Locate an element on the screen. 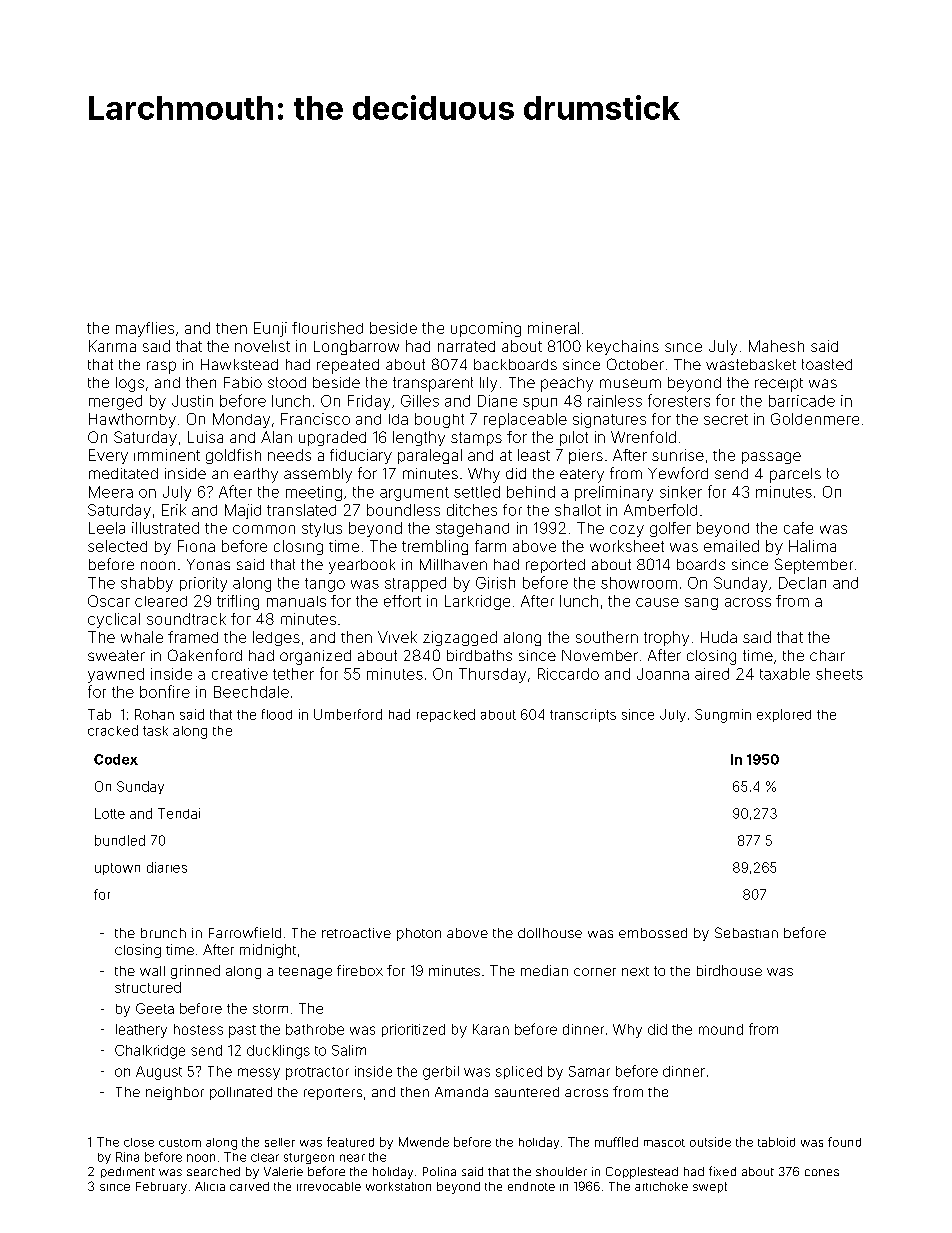 The height and width of the screenshot is (1233, 952). carved is located at coordinates (249, 1186).
